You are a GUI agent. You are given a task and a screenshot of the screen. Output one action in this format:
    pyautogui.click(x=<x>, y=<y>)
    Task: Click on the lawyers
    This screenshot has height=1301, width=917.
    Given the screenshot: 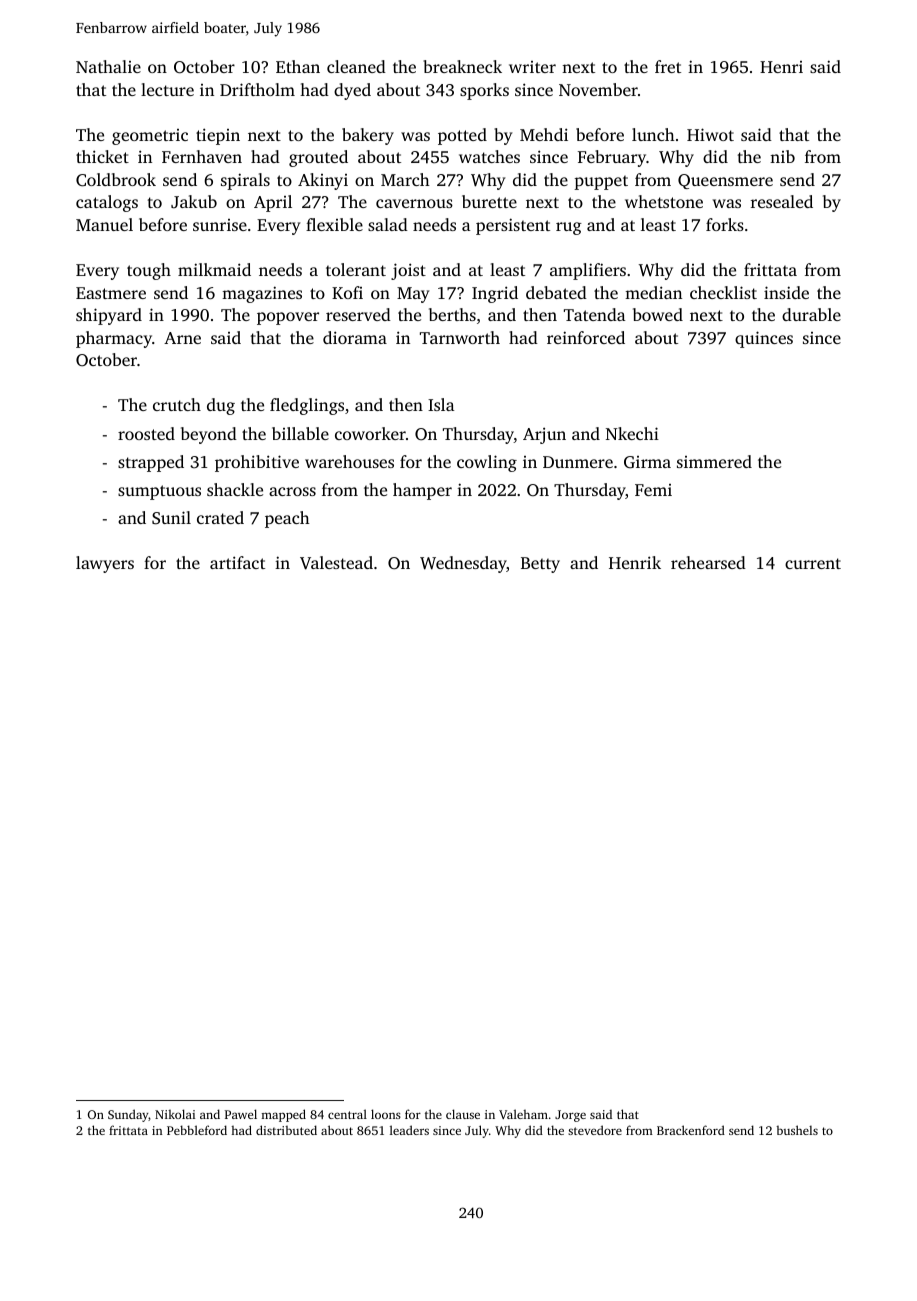 What is the action you would take?
    pyautogui.click(x=105, y=564)
